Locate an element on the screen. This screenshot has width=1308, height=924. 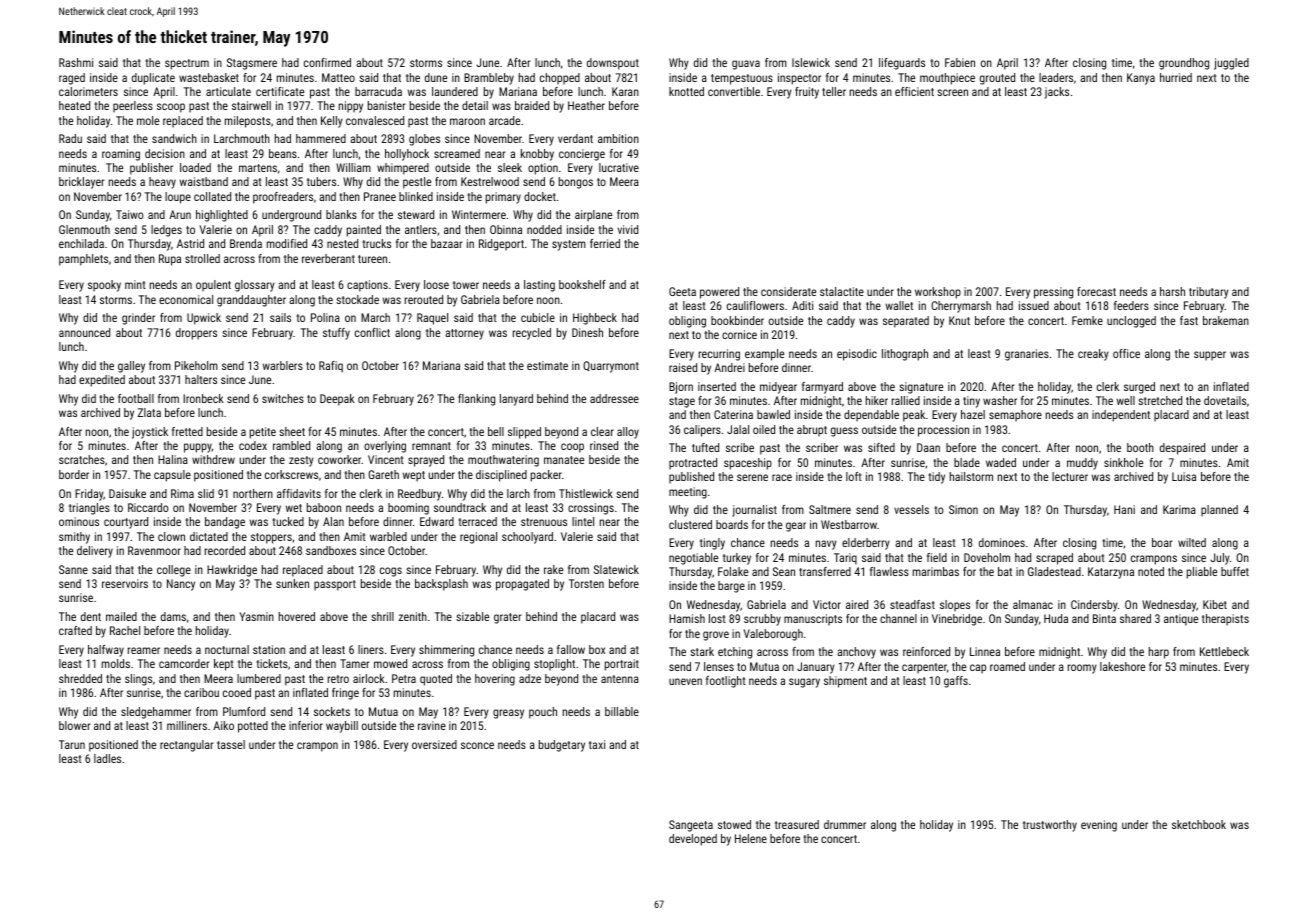
evening is located at coordinates (1099, 826).
